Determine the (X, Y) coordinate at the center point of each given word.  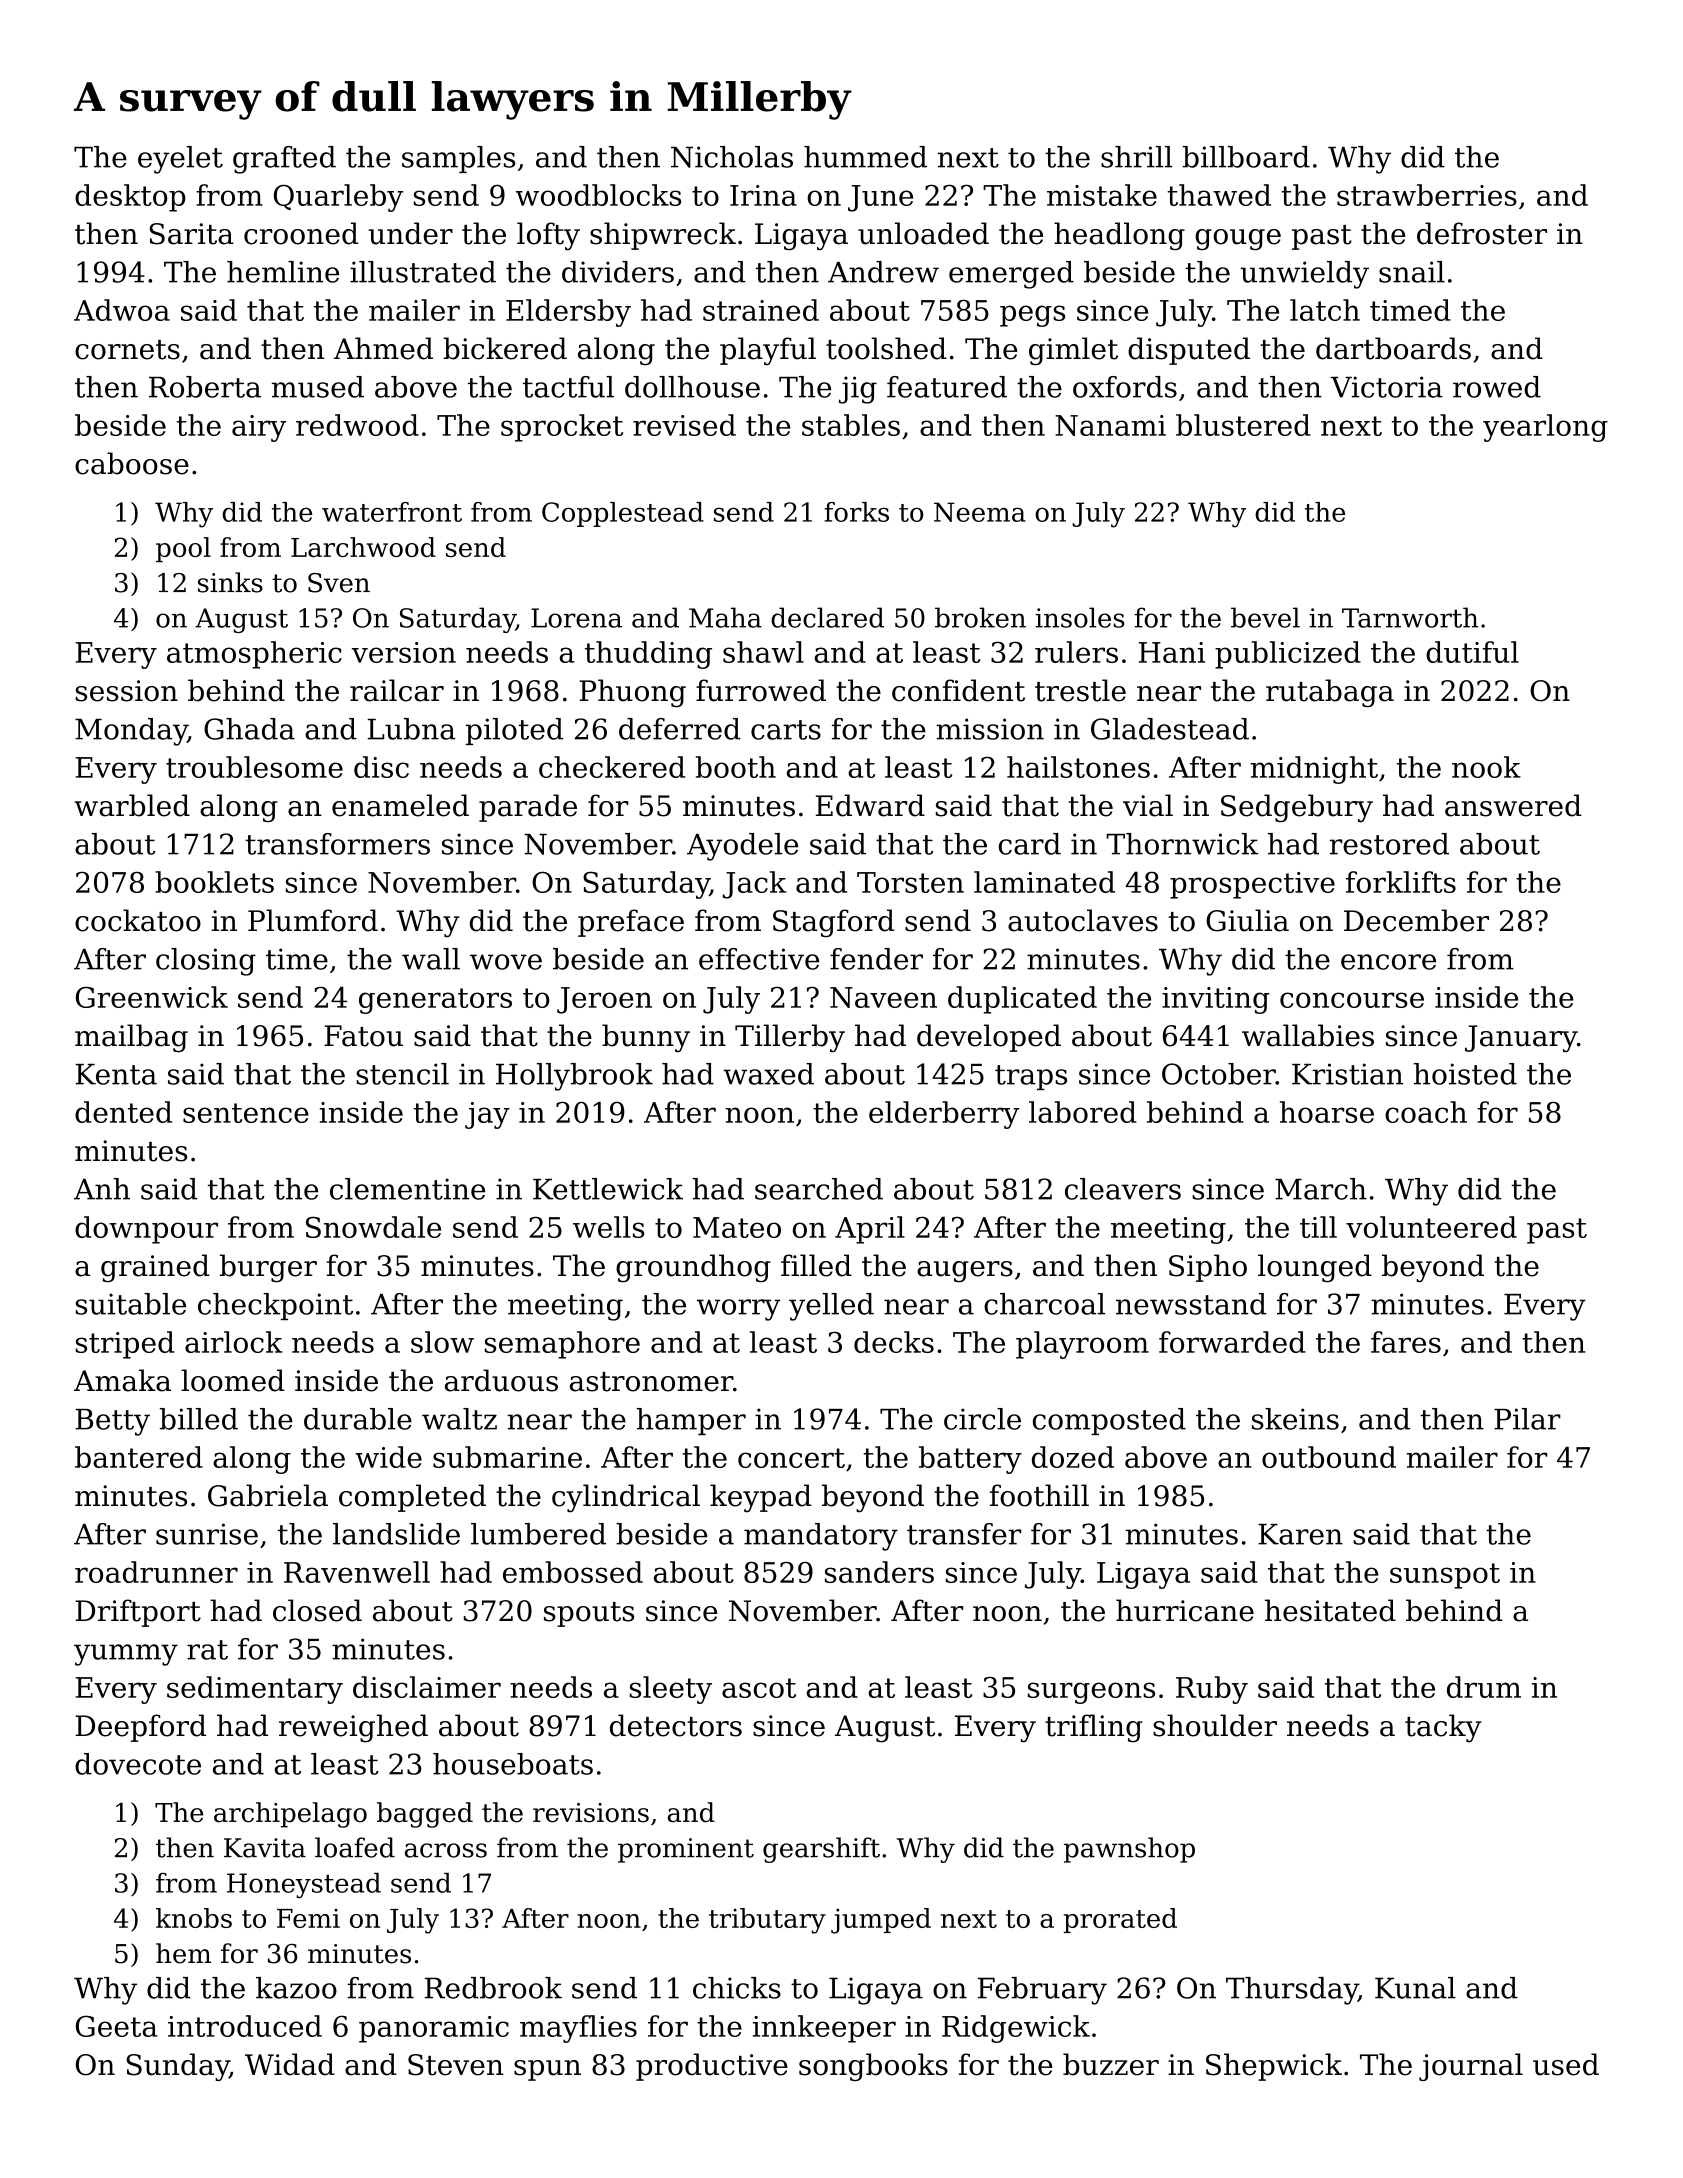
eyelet (180, 160)
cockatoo (138, 920)
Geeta (117, 2026)
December (1416, 920)
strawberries (1427, 195)
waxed (768, 1074)
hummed (865, 157)
